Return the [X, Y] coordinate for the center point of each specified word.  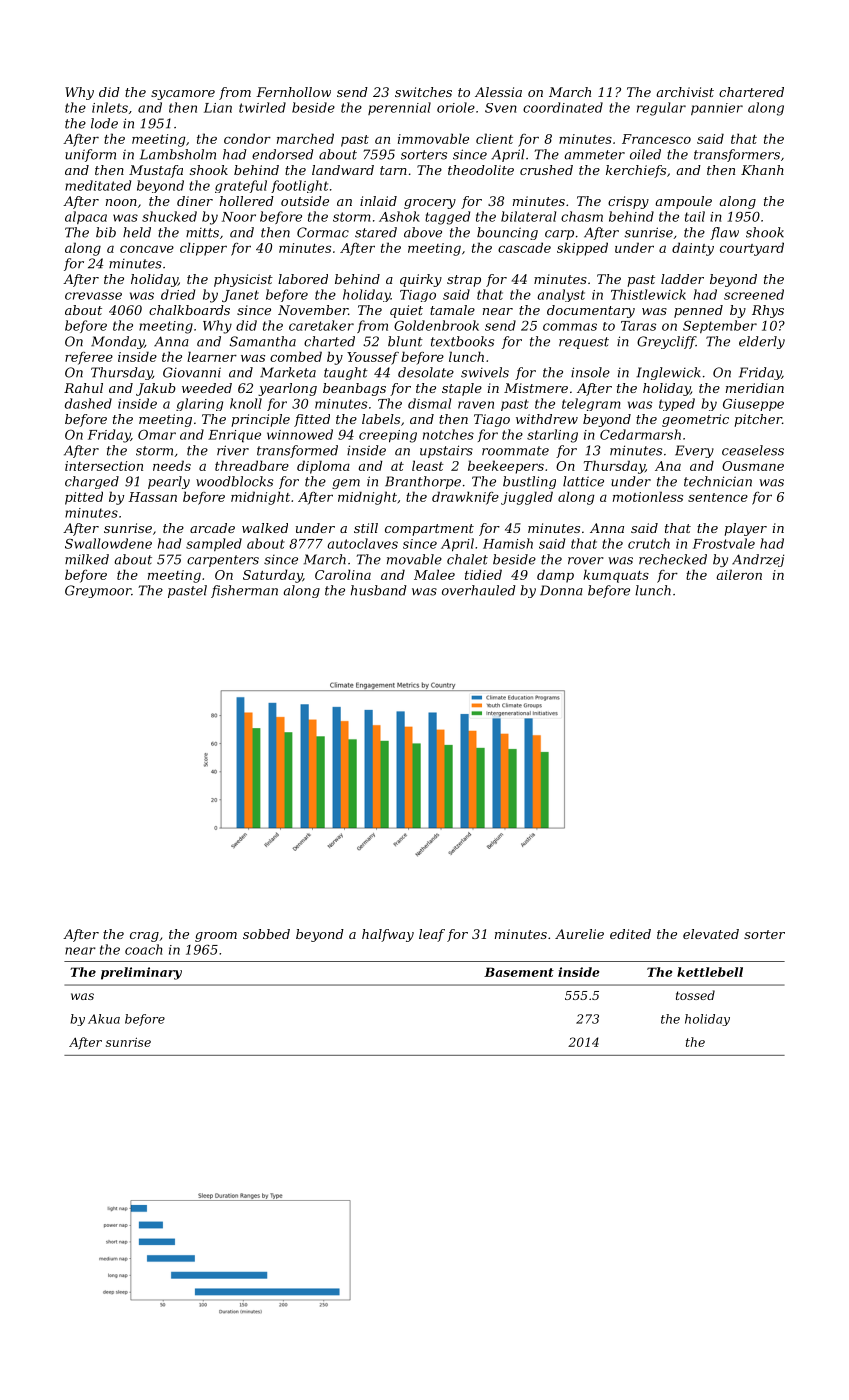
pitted [84, 498]
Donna [561, 590]
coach [144, 949]
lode [104, 123]
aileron [739, 574]
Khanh [762, 170]
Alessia [498, 92]
